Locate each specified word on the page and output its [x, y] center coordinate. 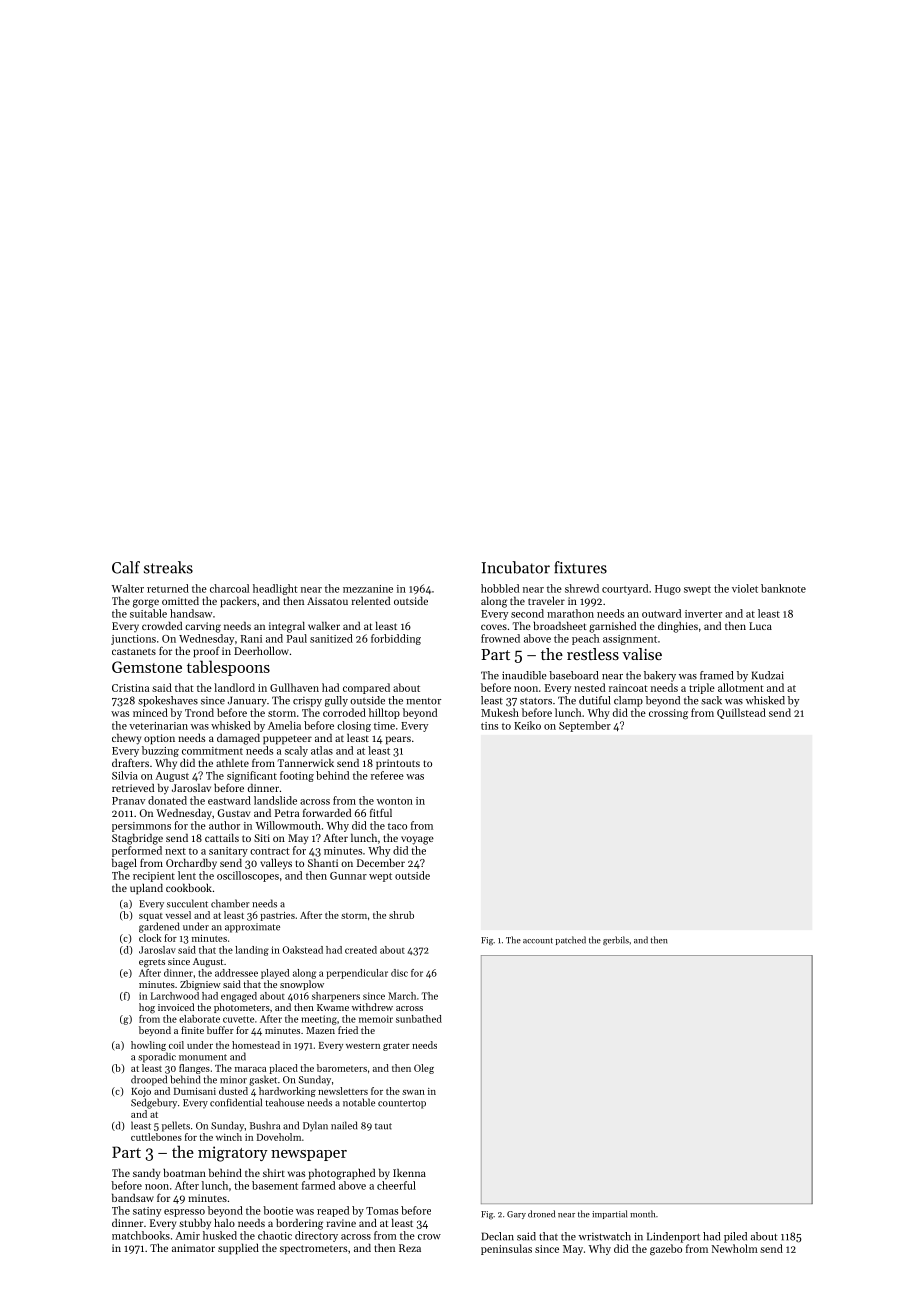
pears [398, 740]
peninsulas [506, 1249]
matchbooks [141, 1235]
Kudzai [768, 675]
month [642, 1214]
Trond [199, 712]
